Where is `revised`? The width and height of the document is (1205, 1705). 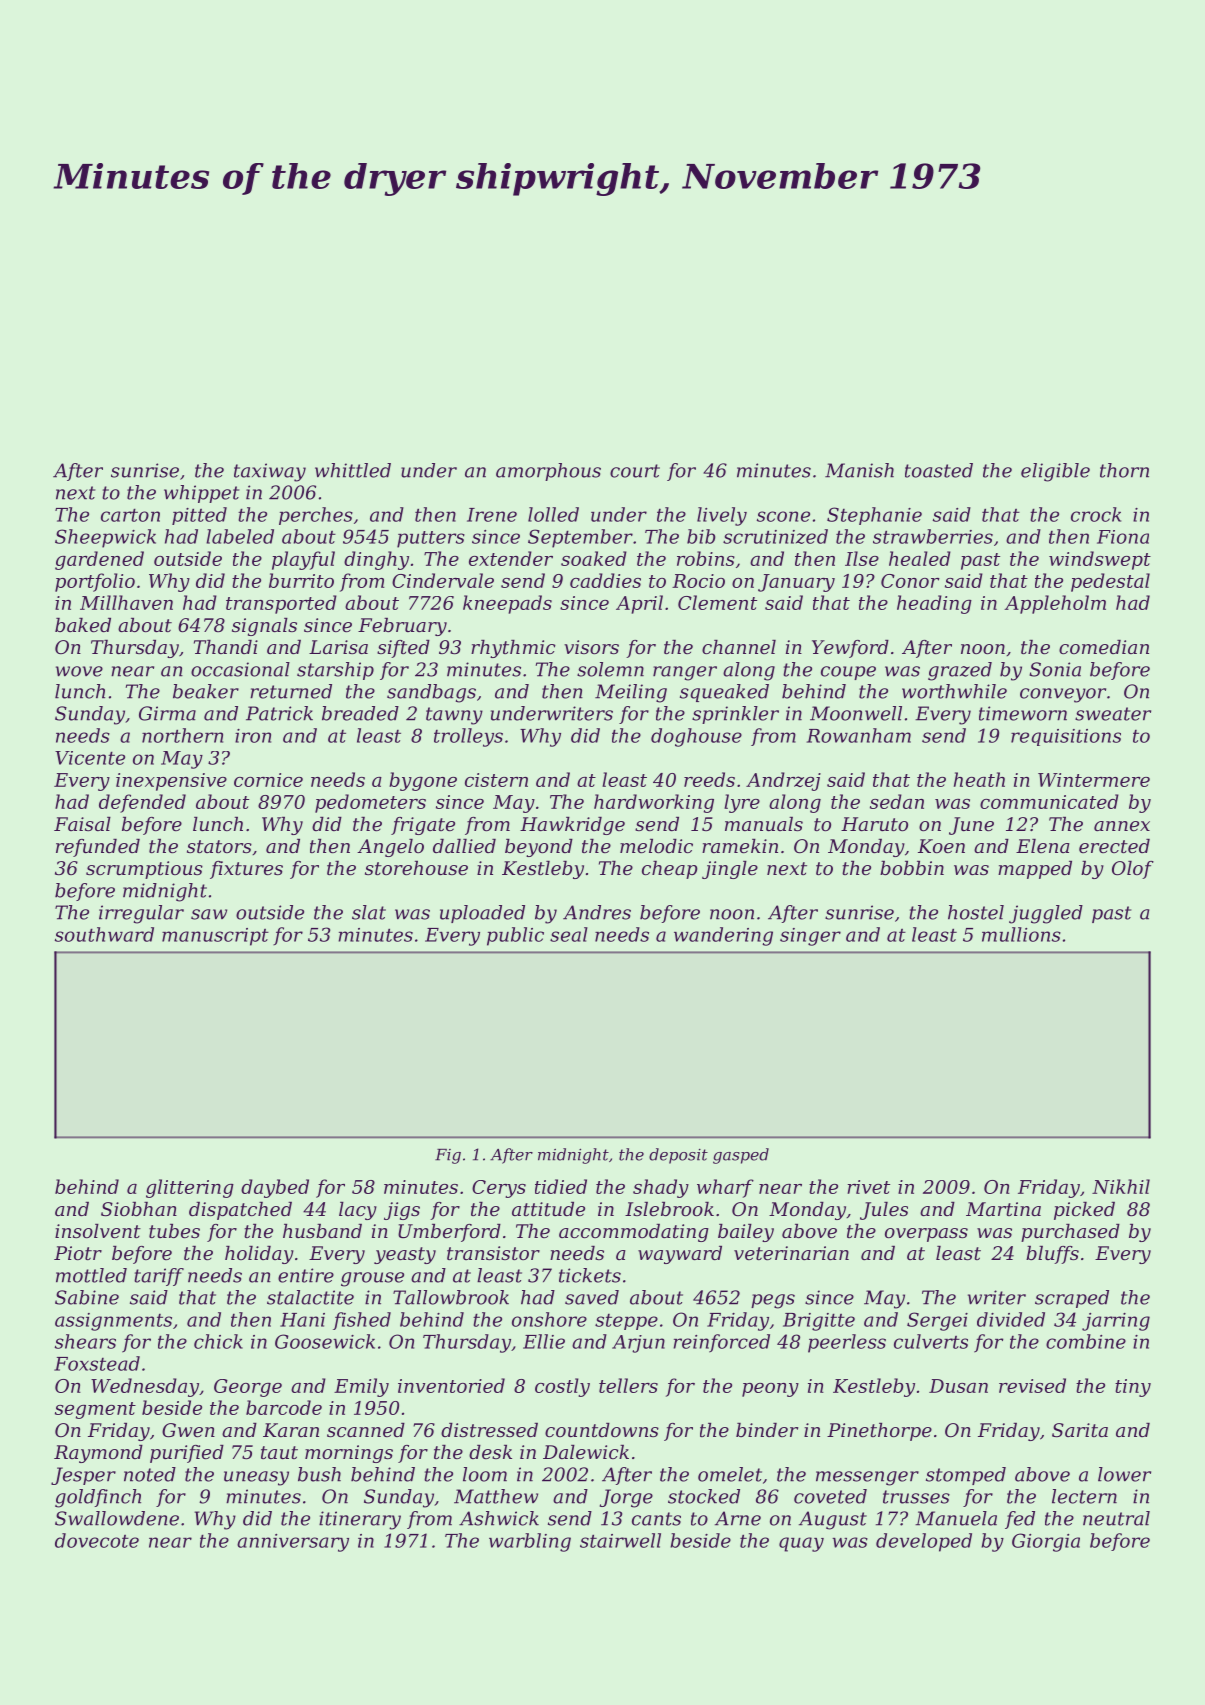
revised is located at coordinates (1032, 1385).
